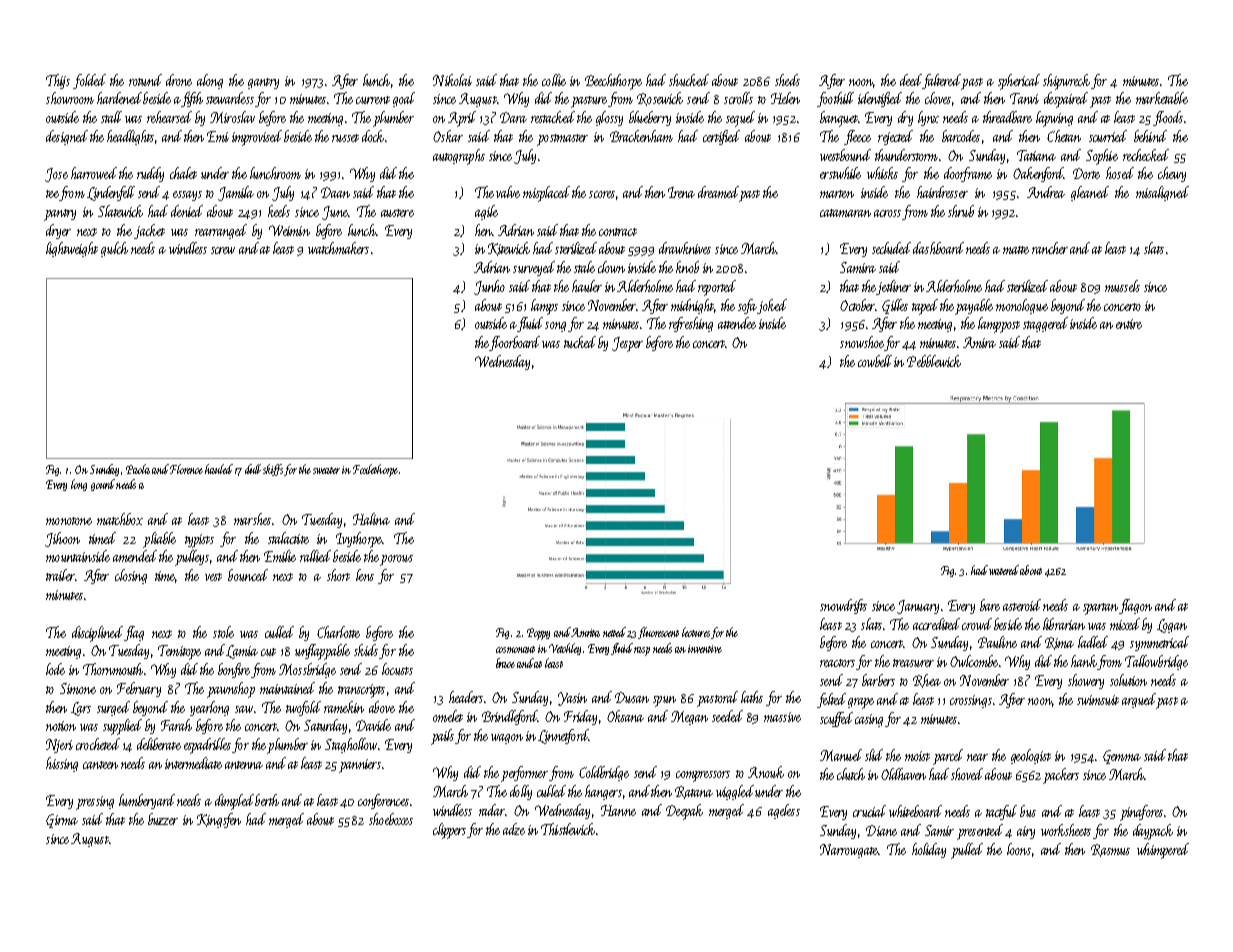 The width and height of the screenshot is (1233, 952). Describe the element at coordinates (611, 267) in the screenshot. I see `clown` at that location.
